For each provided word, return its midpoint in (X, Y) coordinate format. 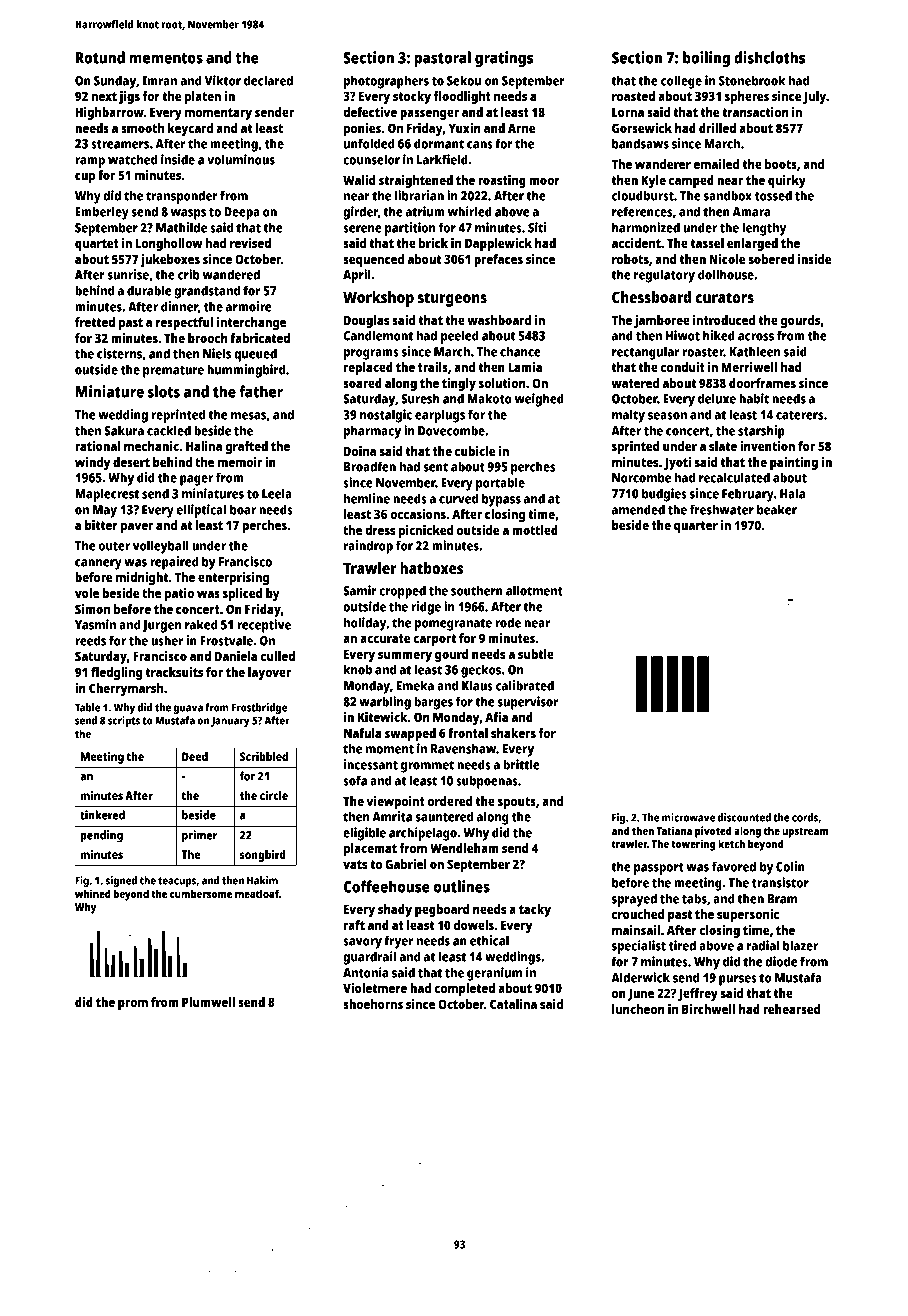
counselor (371, 159)
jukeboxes (170, 260)
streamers (120, 144)
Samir (360, 590)
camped (691, 181)
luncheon (638, 1009)
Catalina (513, 1004)
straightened (416, 181)
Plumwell (208, 1002)
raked (201, 624)
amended (638, 509)
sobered (771, 259)
